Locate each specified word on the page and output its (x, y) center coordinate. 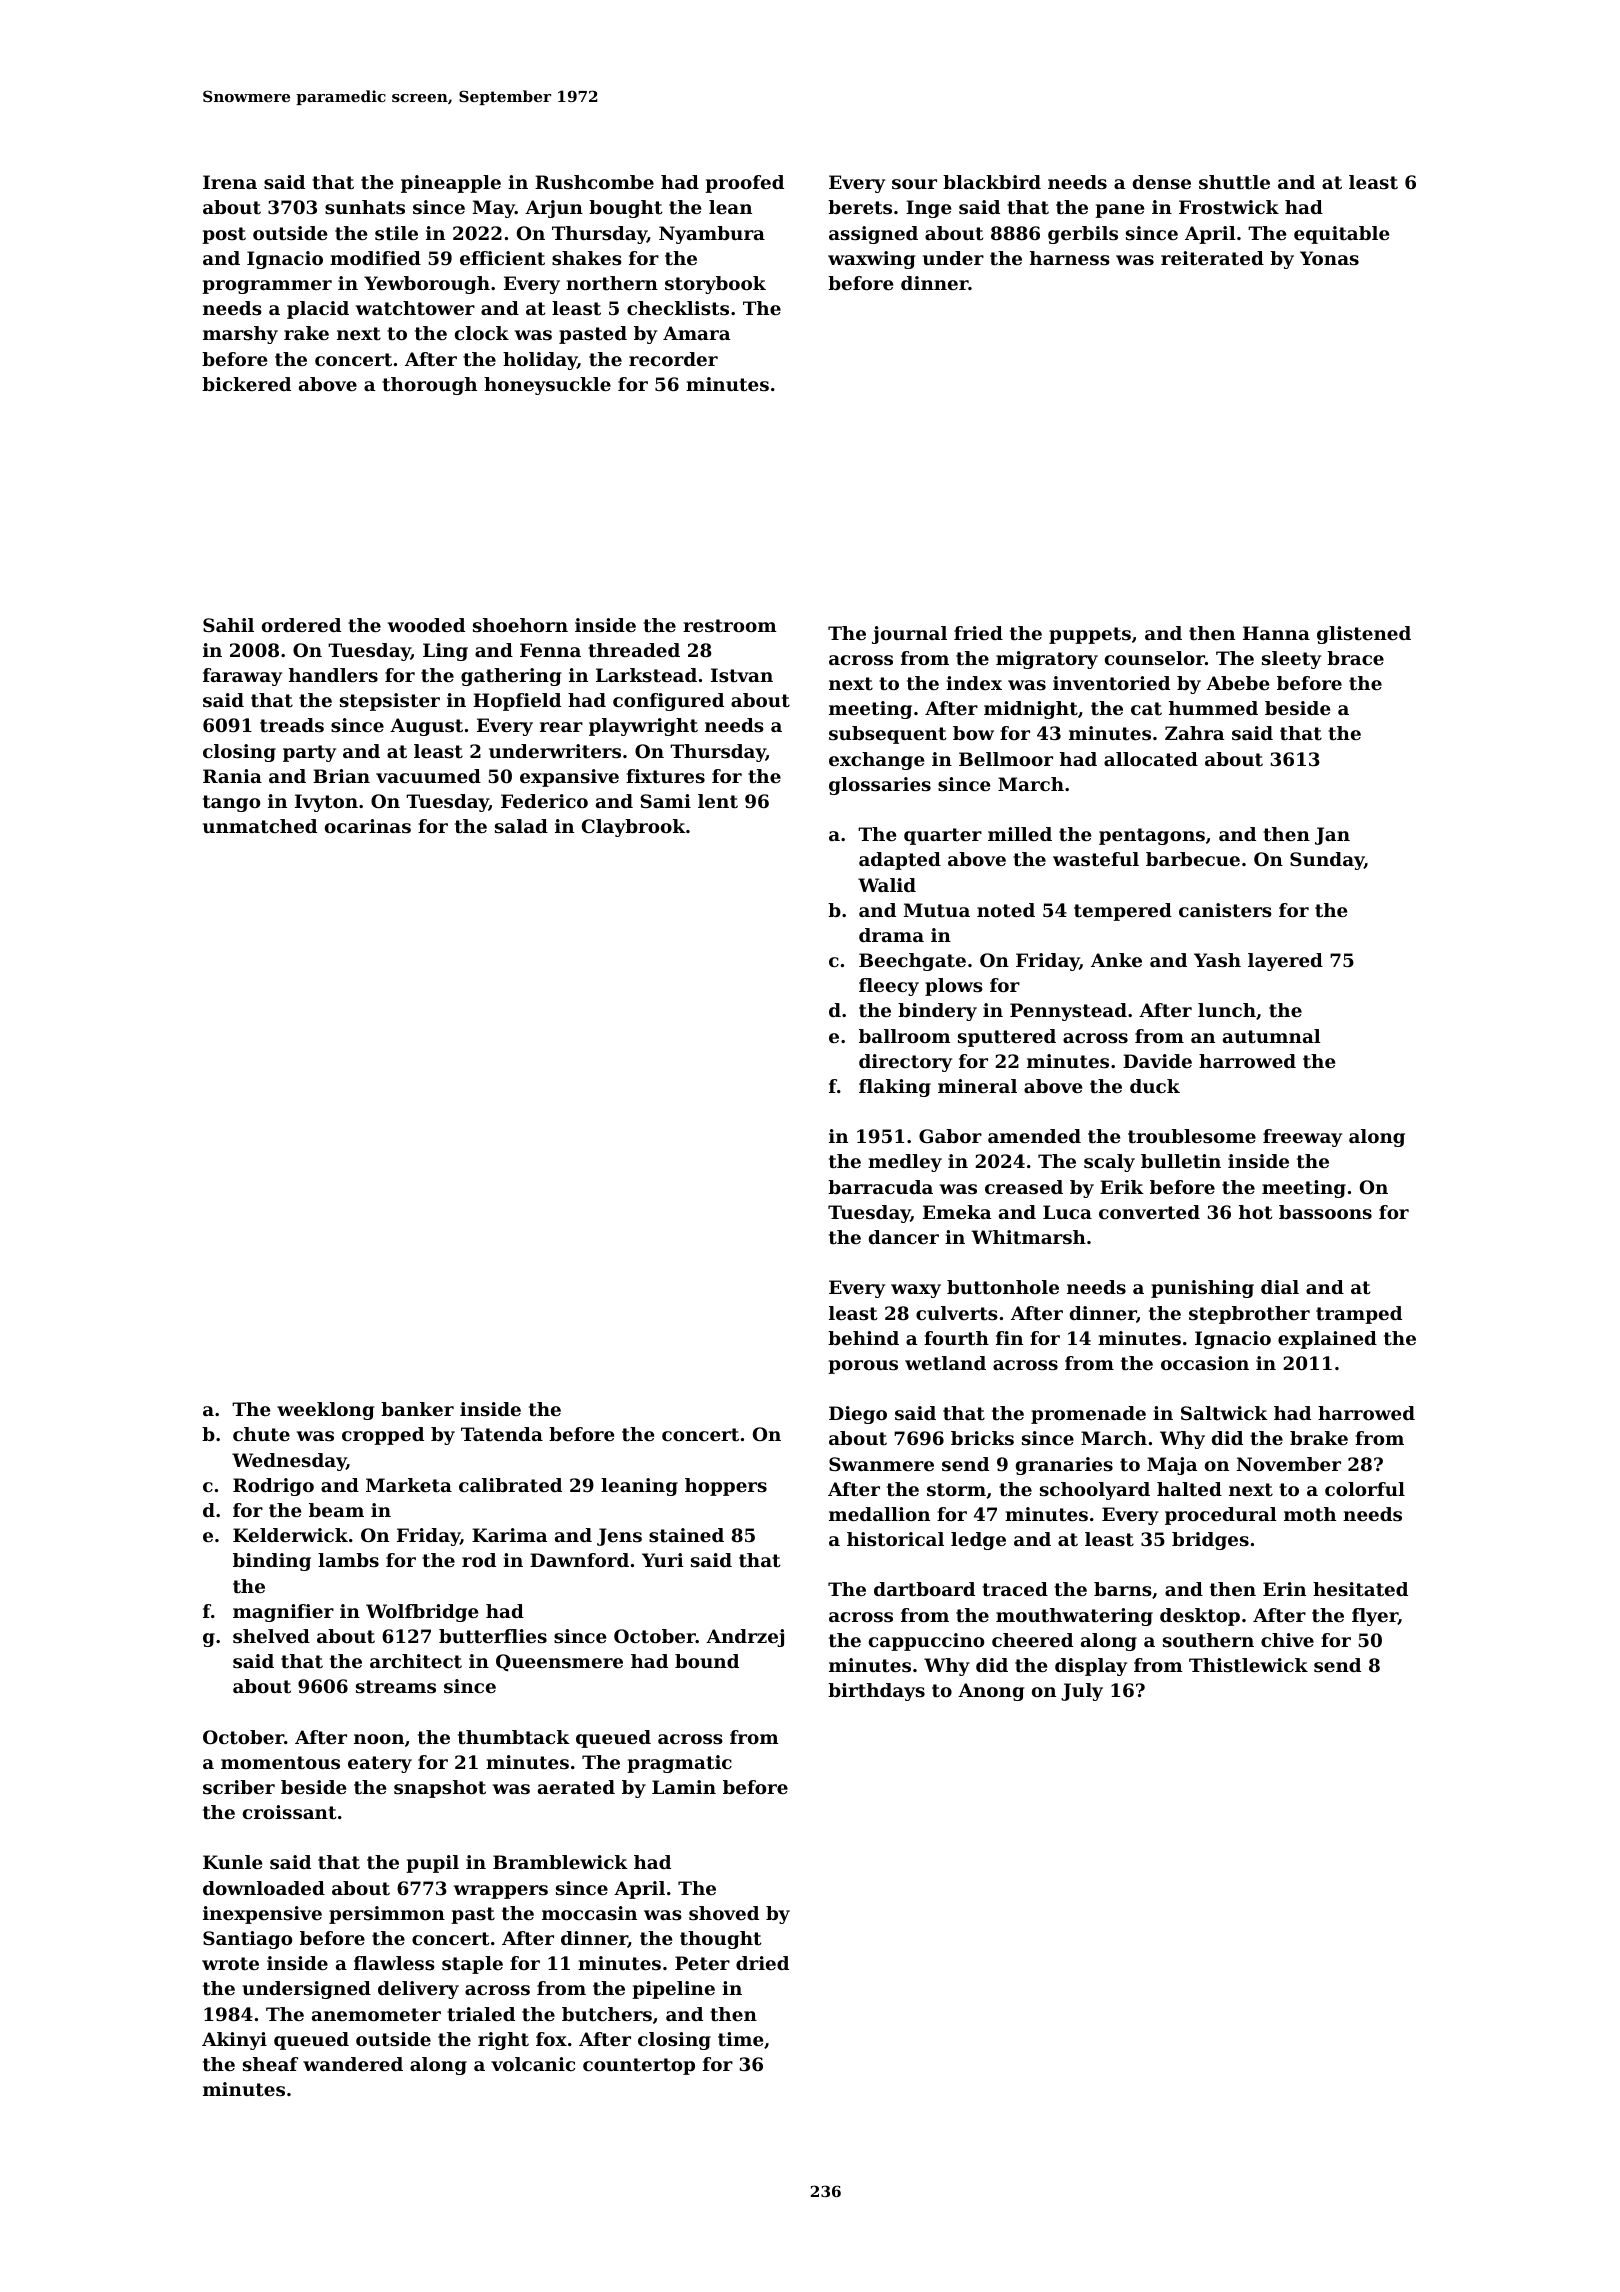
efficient (502, 258)
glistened (1364, 635)
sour (914, 184)
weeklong (325, 1411)
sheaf (270, 2064)
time (740, 2039)
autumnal (1272, 1036)
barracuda (880, 1187)
